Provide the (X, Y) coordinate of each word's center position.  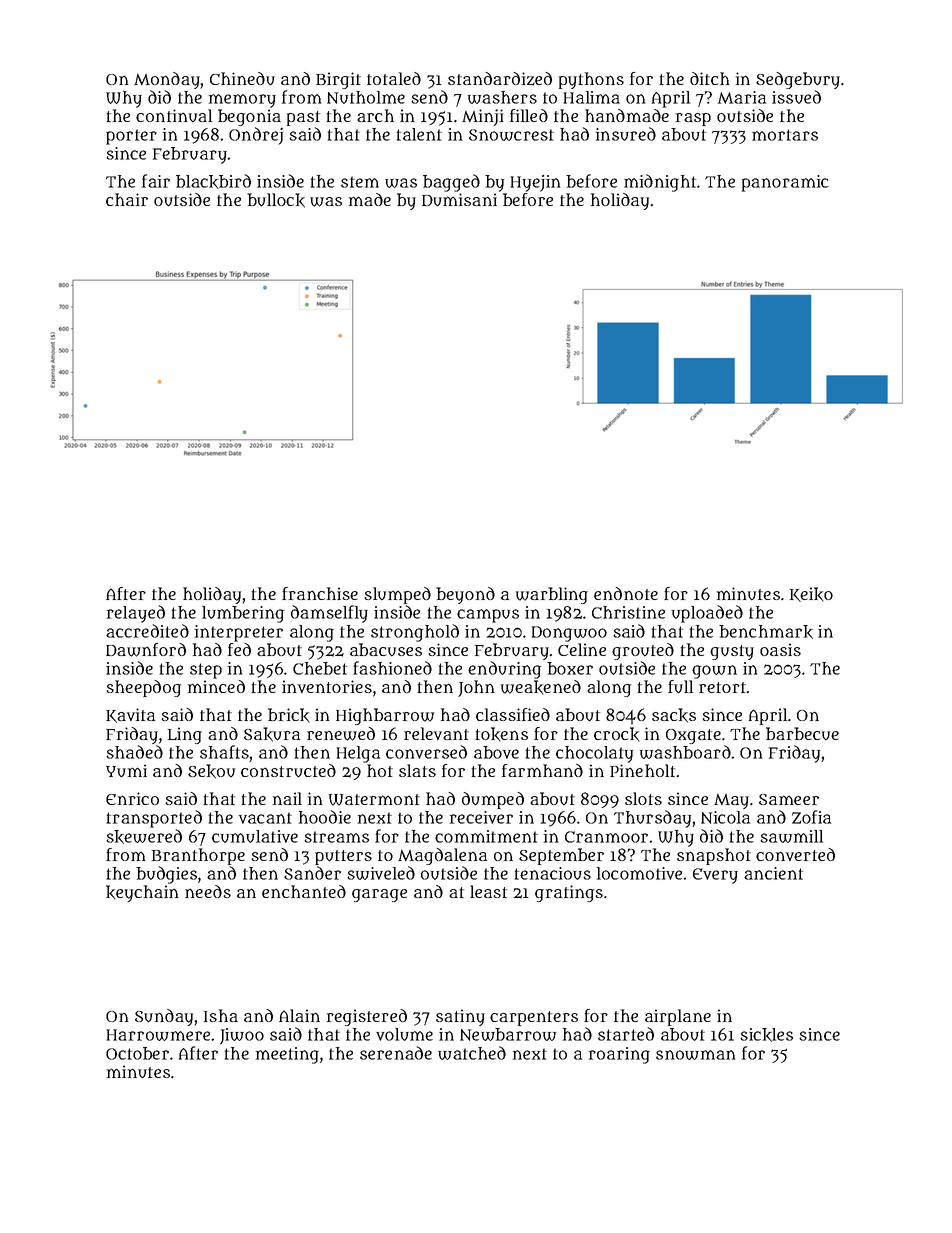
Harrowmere (158, 1035)
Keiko (811, 594)
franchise (320, 593)
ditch (709, 78)
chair (127, 199)
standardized (500, 79)
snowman (695, 1055)
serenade (396, 1053)
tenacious (553, 873)
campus (488, 616)
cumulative (255, 836)
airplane (678, 1017)
